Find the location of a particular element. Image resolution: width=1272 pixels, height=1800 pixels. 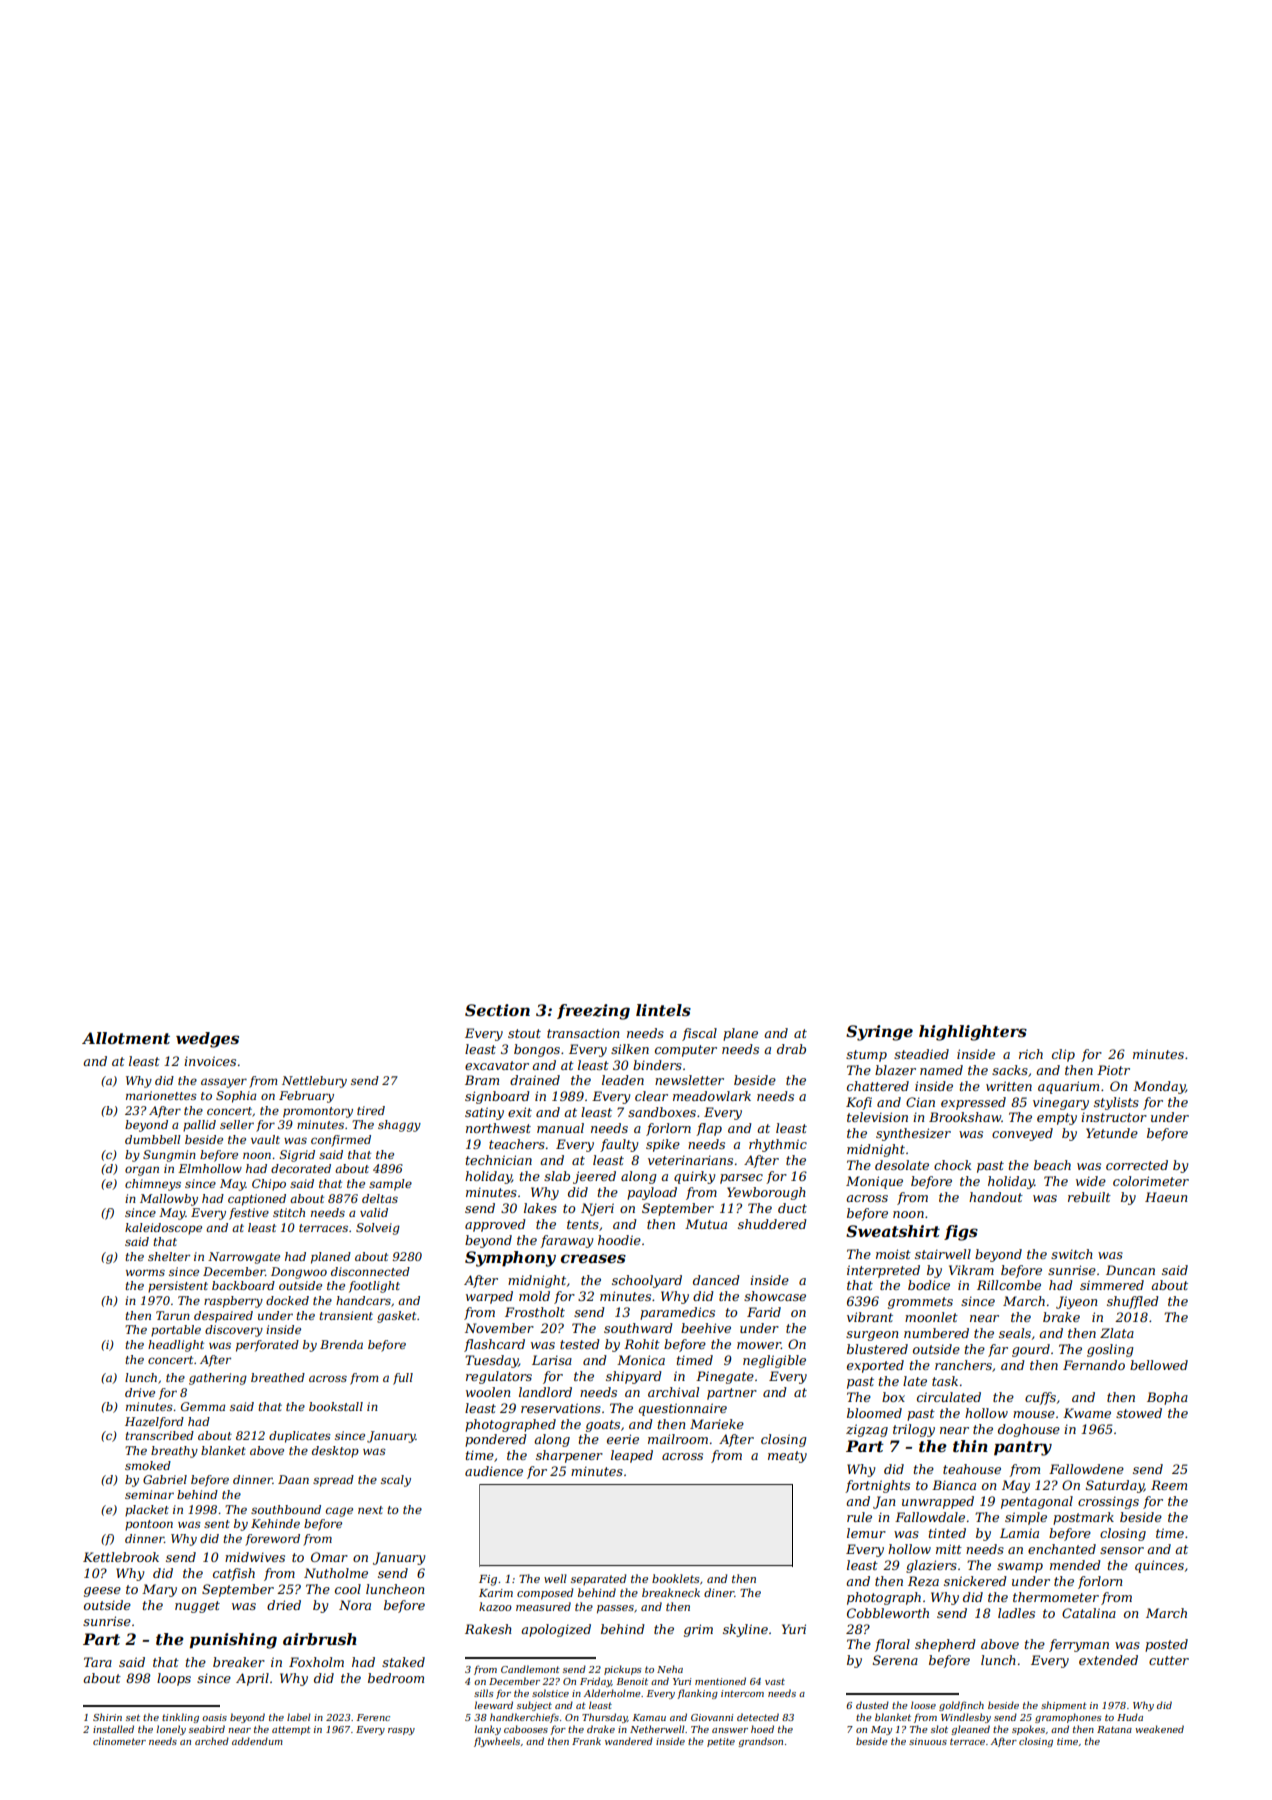

approved is located at coordinates (495, 1225).
